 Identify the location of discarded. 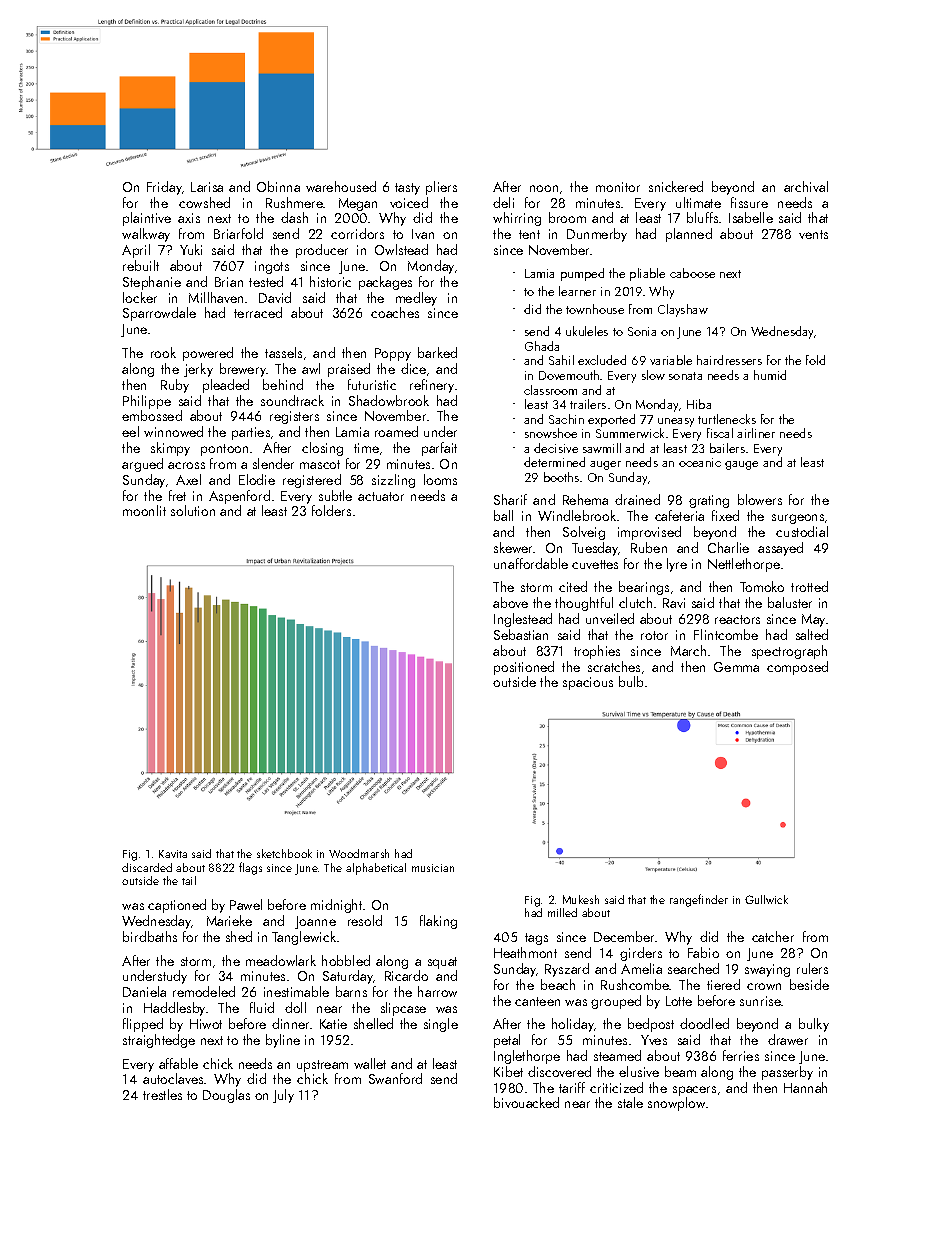
(147, 867).
